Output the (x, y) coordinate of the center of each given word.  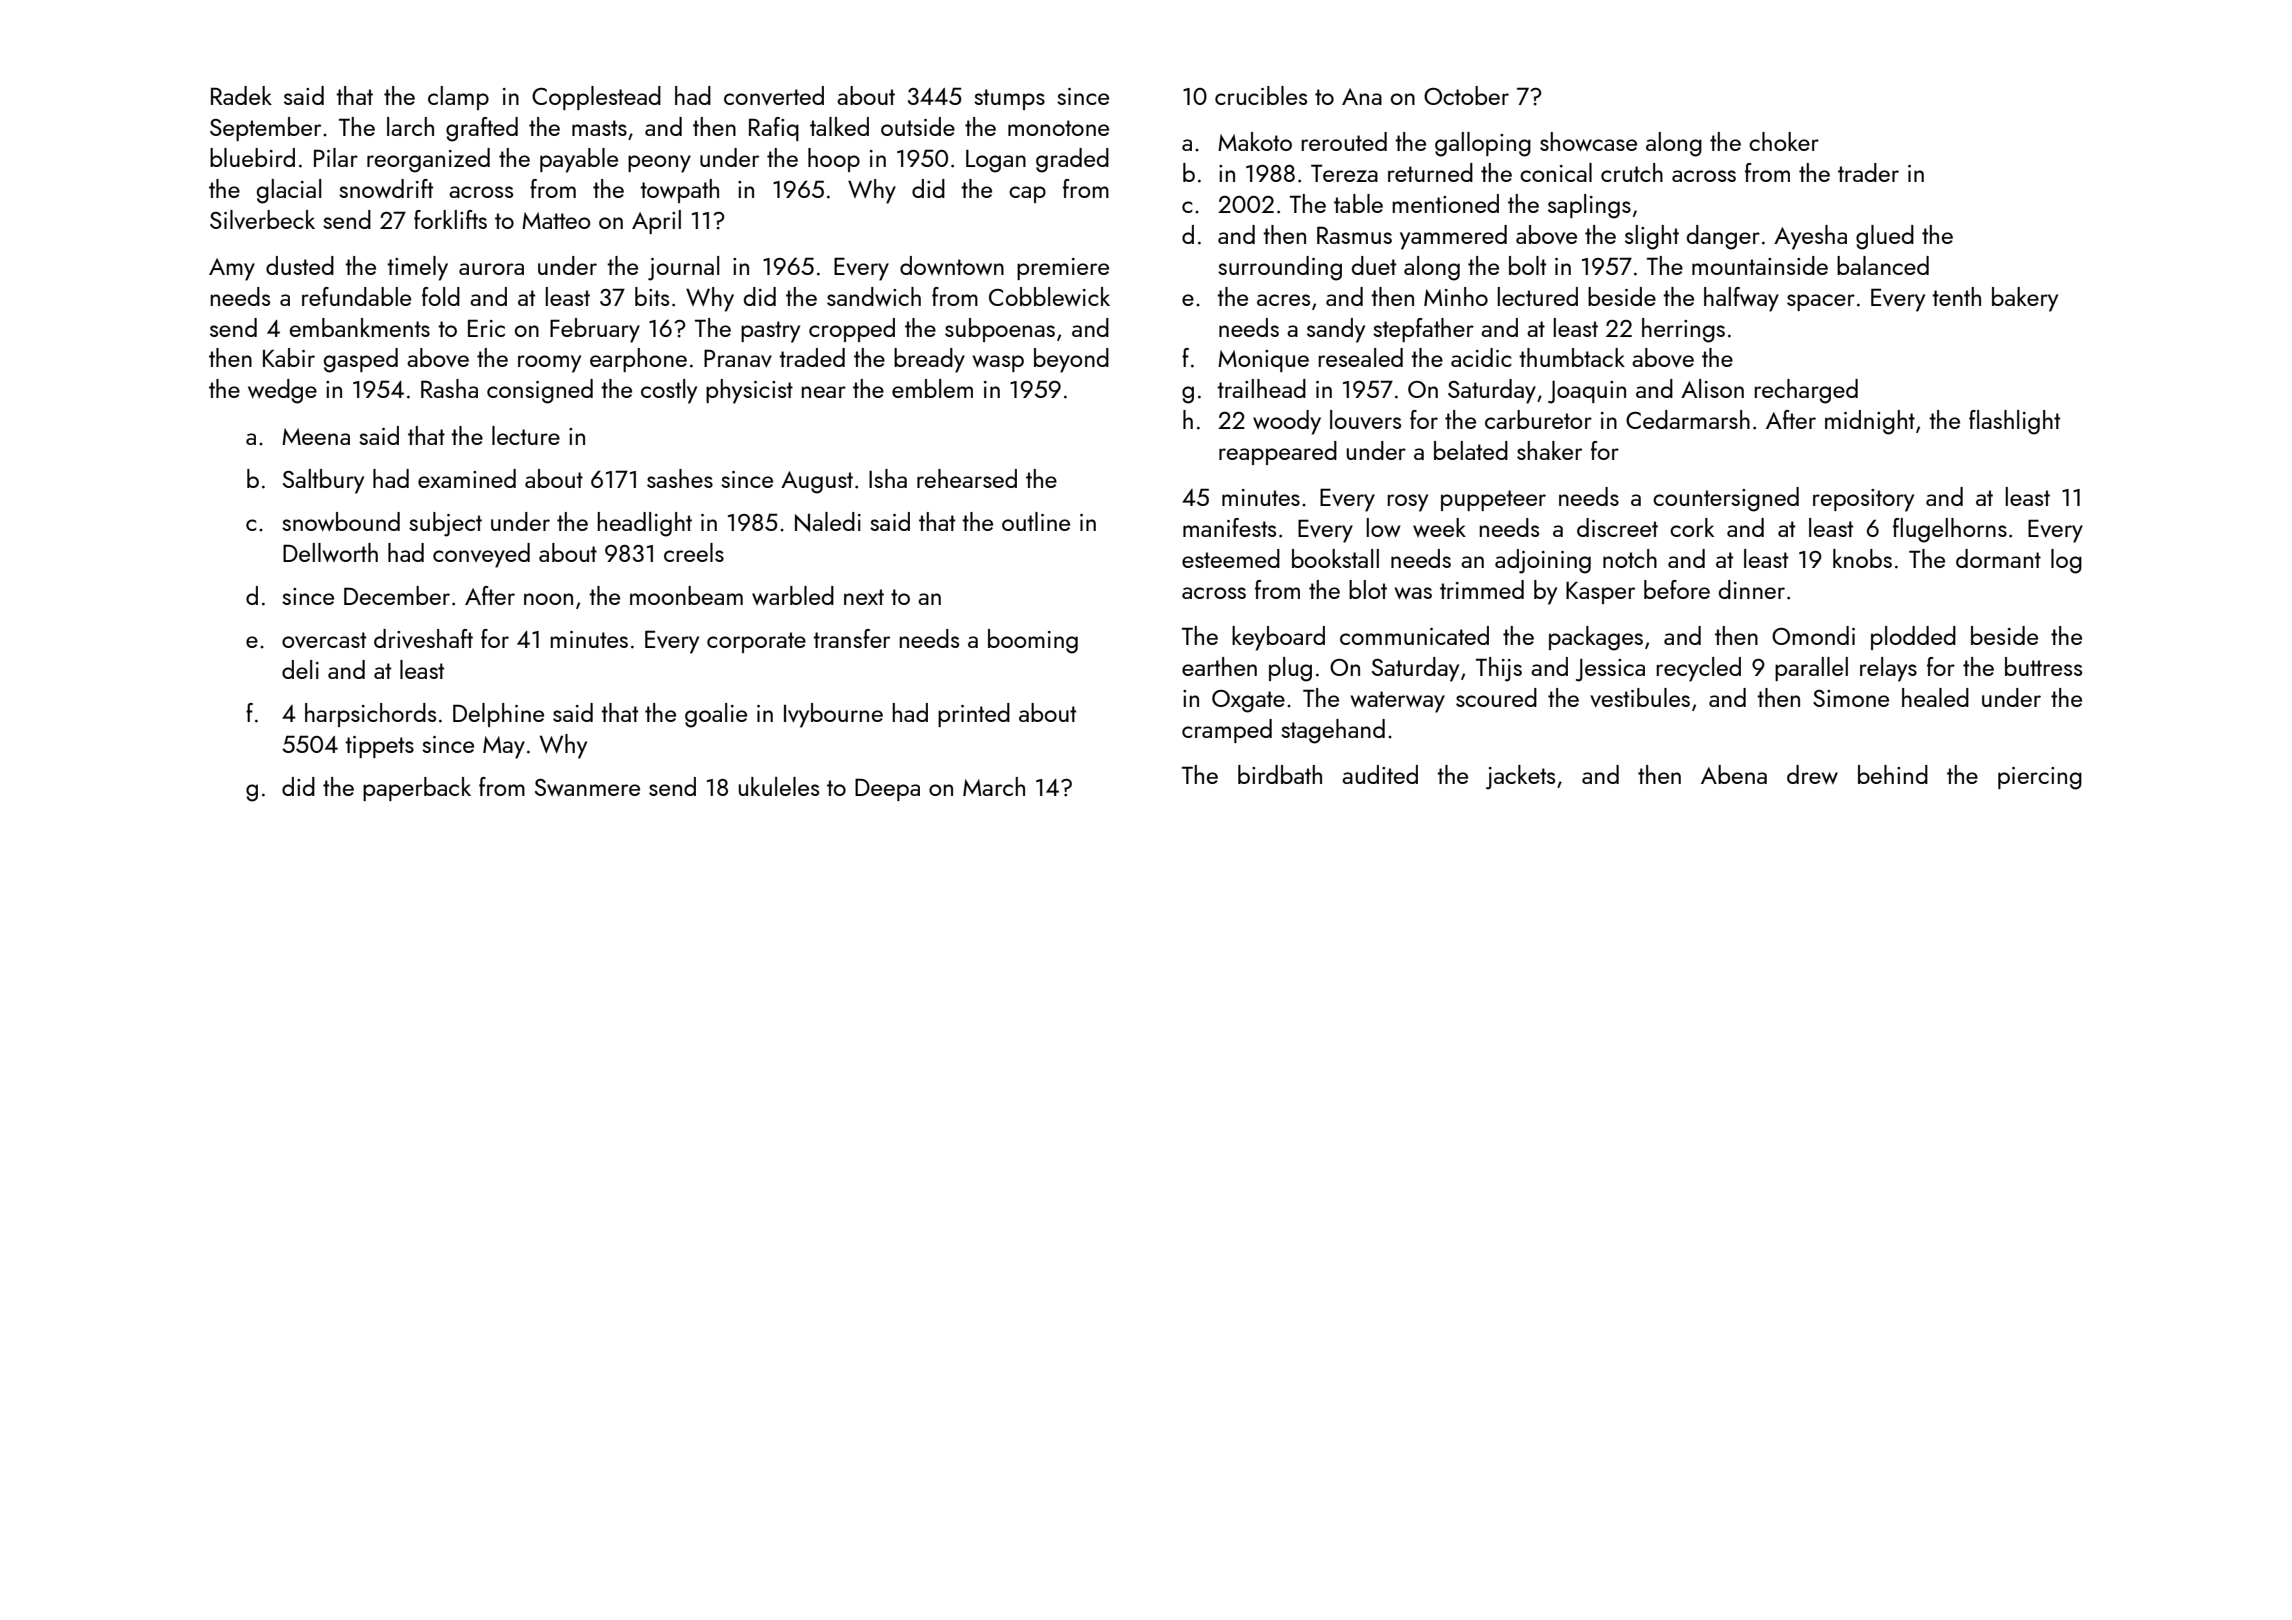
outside (918, 126)
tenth (1956, 296)
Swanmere (587, 787)
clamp (458, 98)
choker (1784, 141)
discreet (1617, 527)
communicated (1414, 635)
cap (1027, 194)
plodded (1913, 638)
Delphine (498, 715)
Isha (888, 478)
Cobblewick (1049, 296)
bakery (2025, 299)
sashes (680, 478)
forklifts (450, 219)
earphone (638, 360)
